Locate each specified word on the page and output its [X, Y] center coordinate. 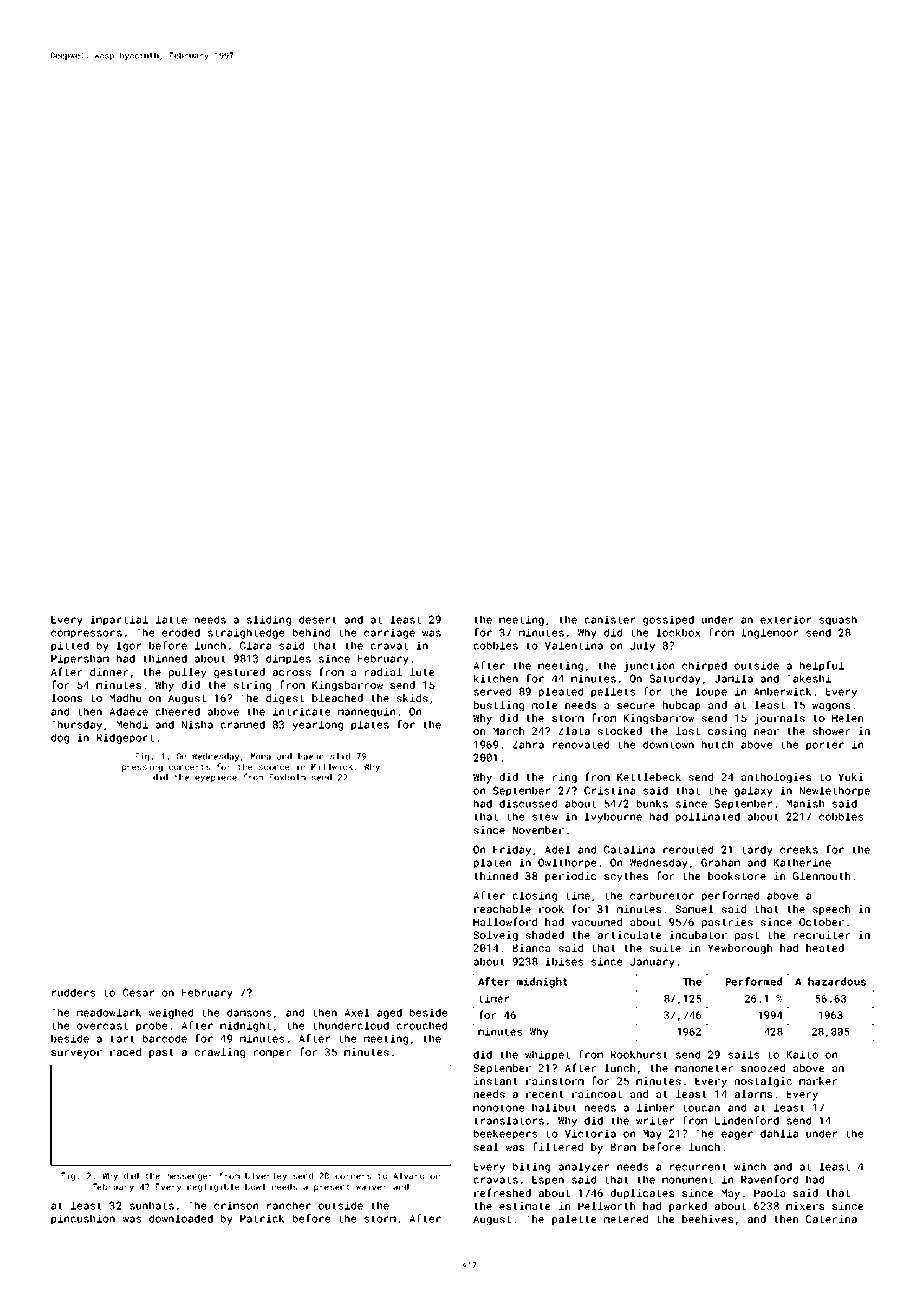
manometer [704, 1068]
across [292, 673]
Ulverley [266, 1176]
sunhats [152, 1205]
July [642, 646]
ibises [564, 961]
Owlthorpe [567, 863]
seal [486, 1147]
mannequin [366, 712]
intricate [302, 711]
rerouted [688, 849]
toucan [701, 1108]
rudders [73, 992]
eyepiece [216, 778]
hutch [717, 744]
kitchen [496, 678]
